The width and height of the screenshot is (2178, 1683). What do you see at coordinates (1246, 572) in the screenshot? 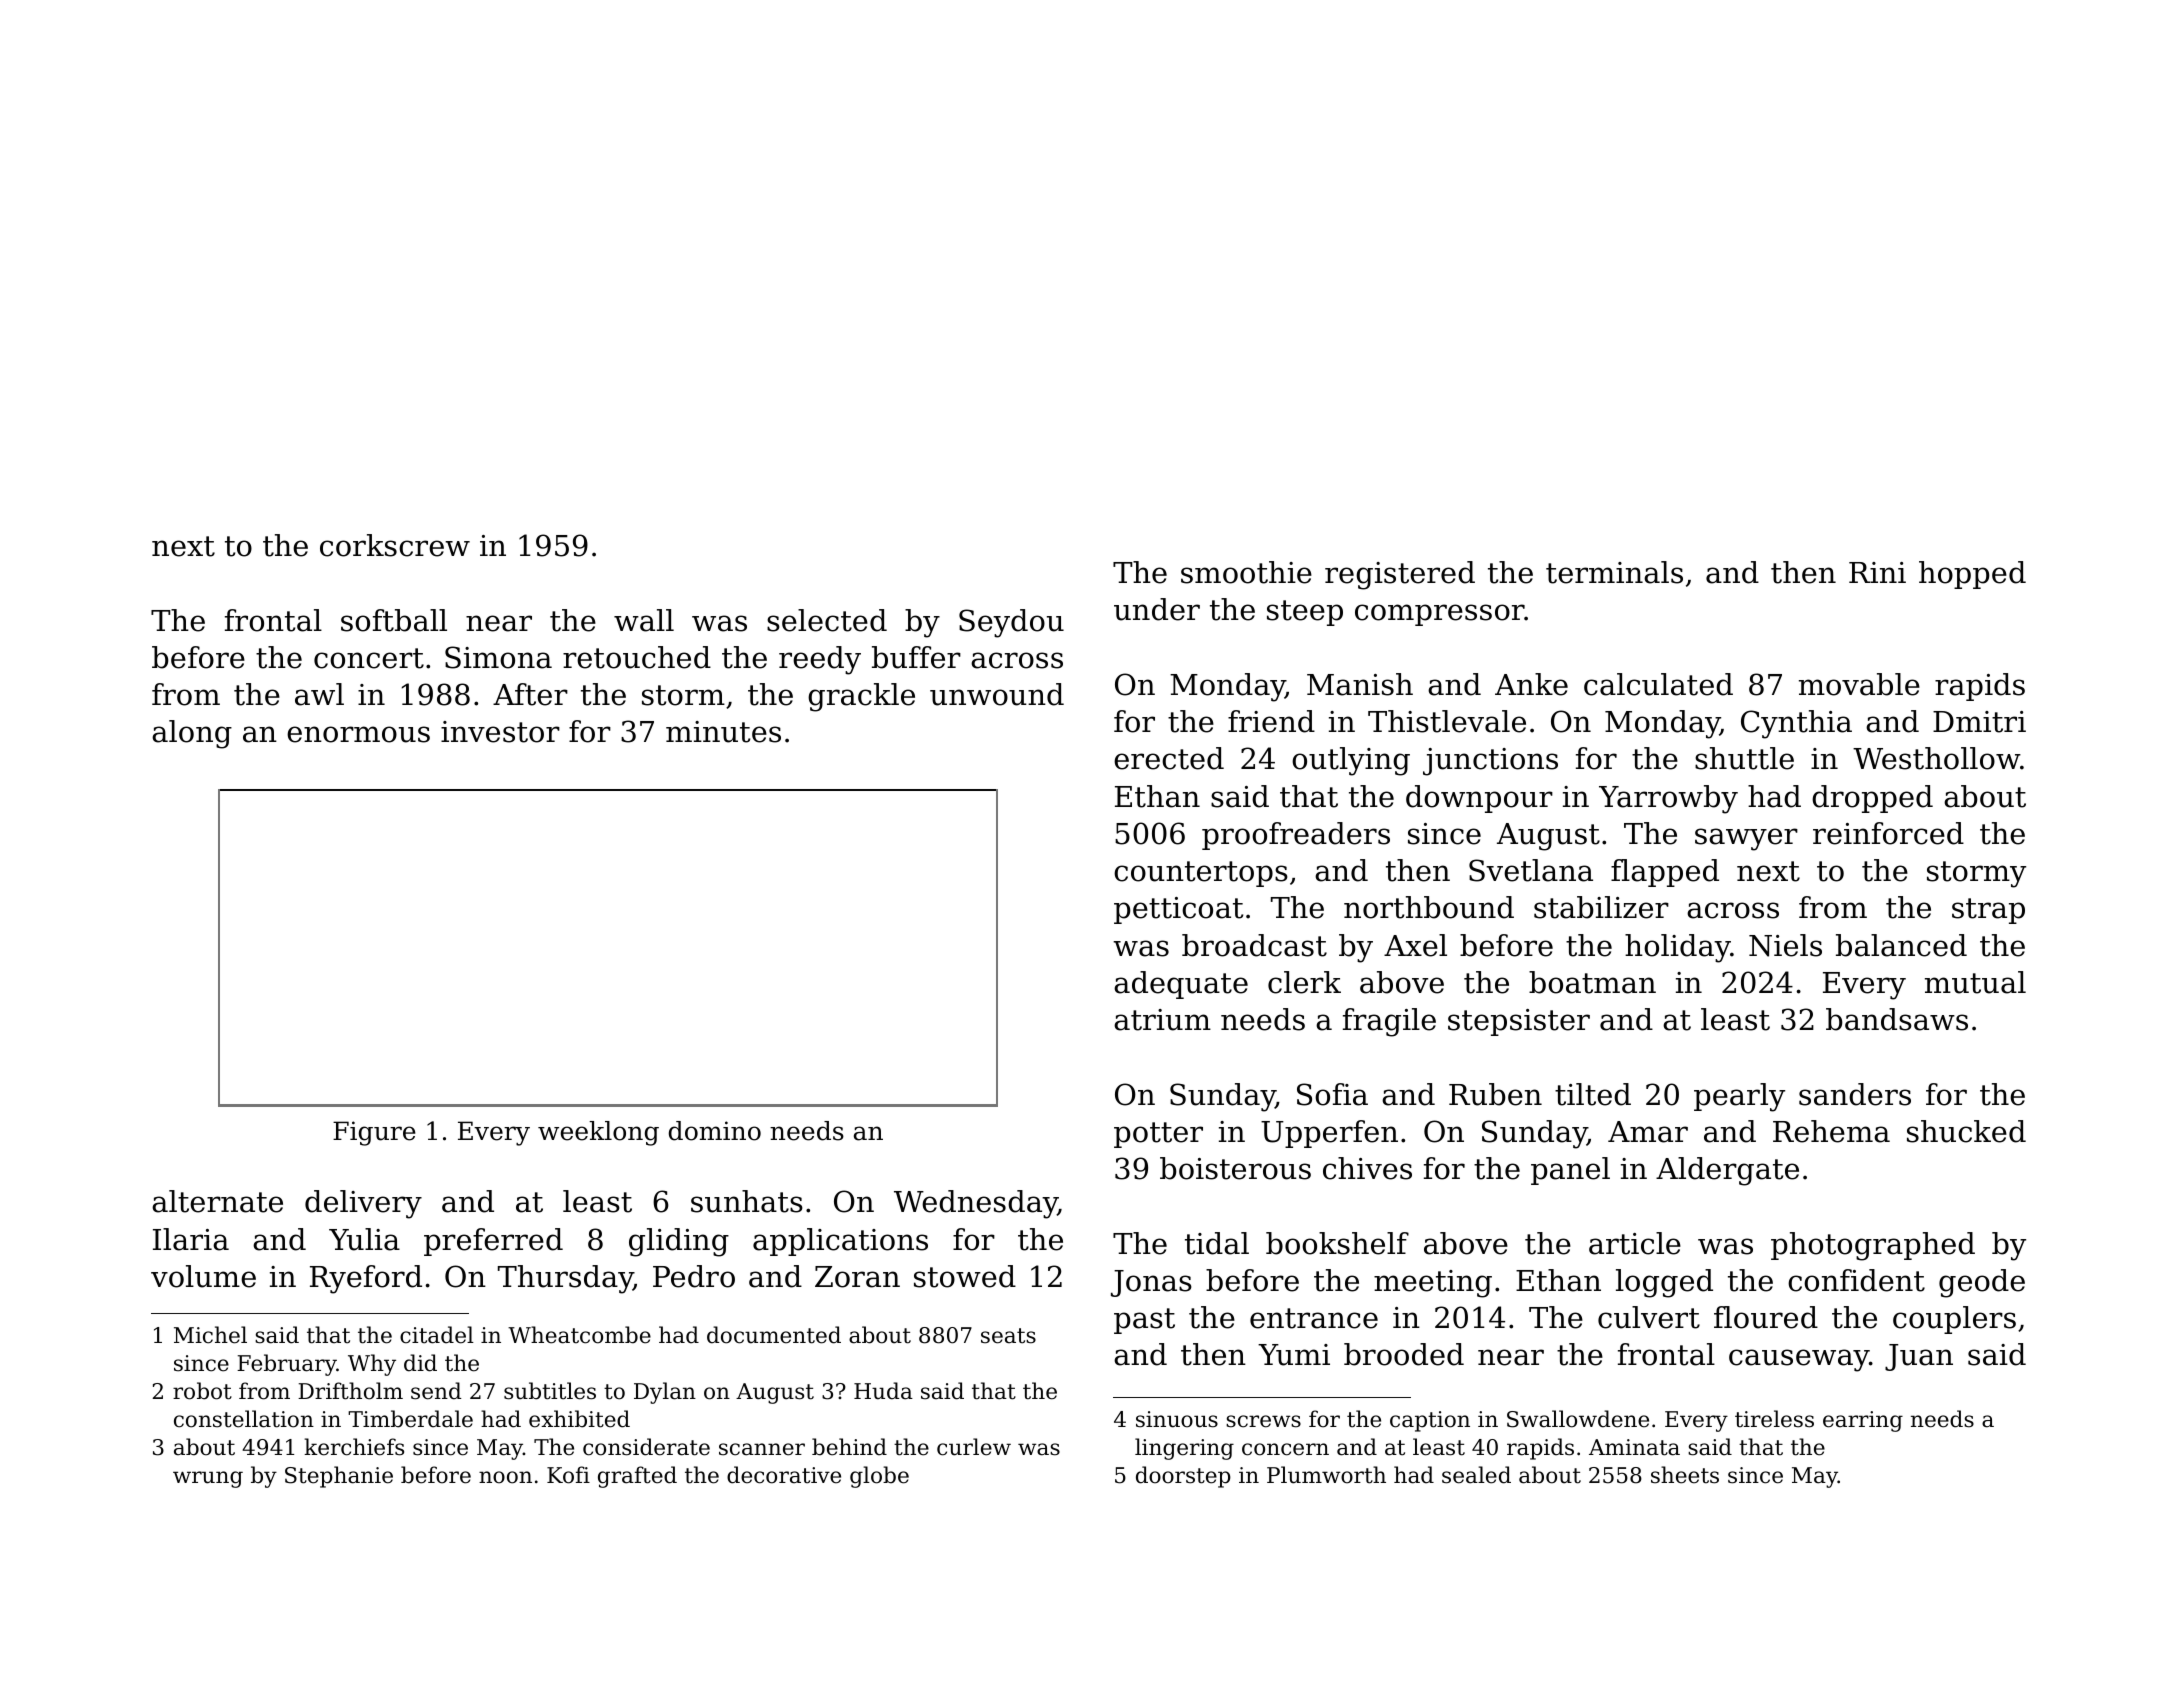
I see `smoothie` at bounding box center [1246, 572].
